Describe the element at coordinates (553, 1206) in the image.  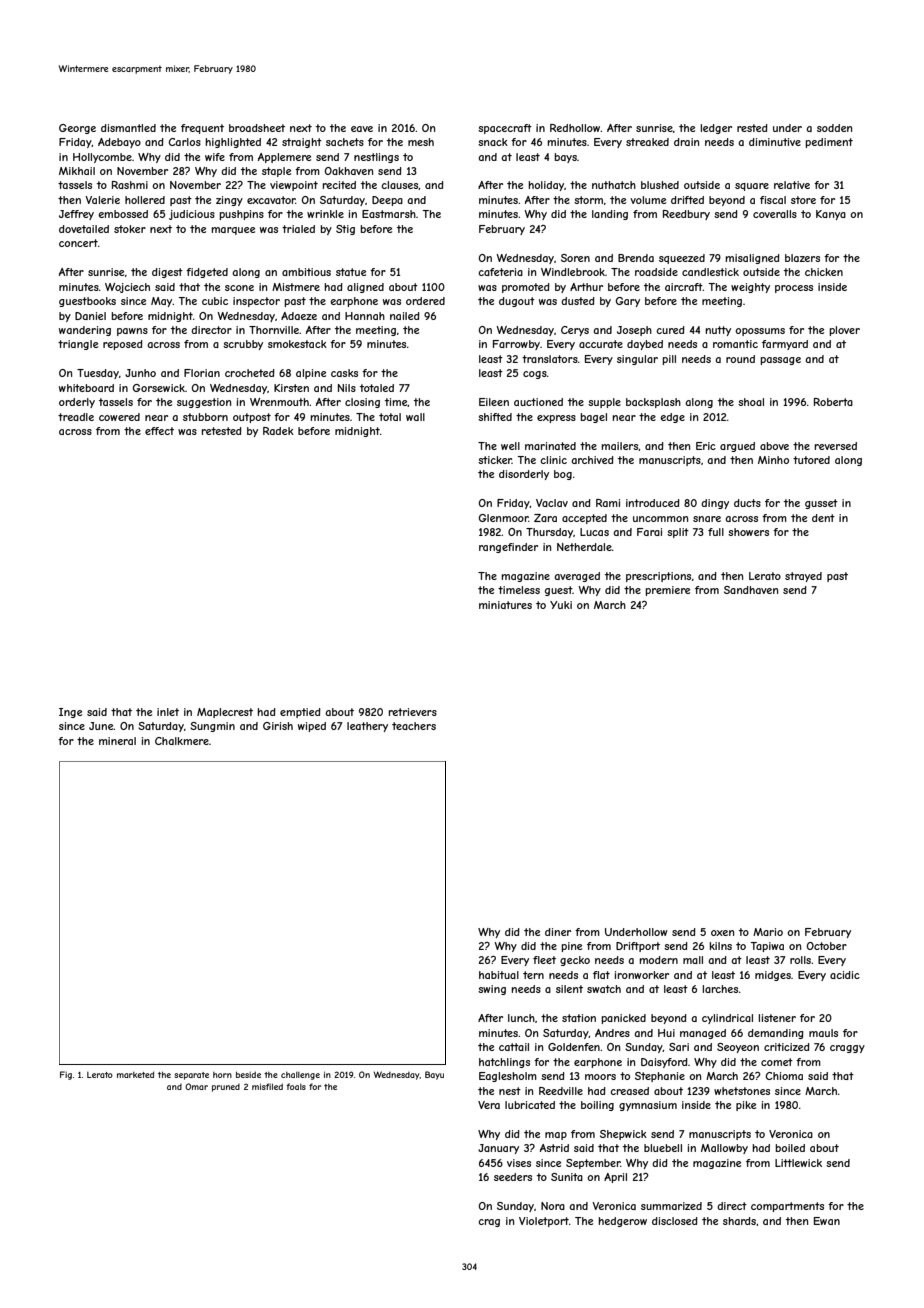
I see `Nora` at that location.
